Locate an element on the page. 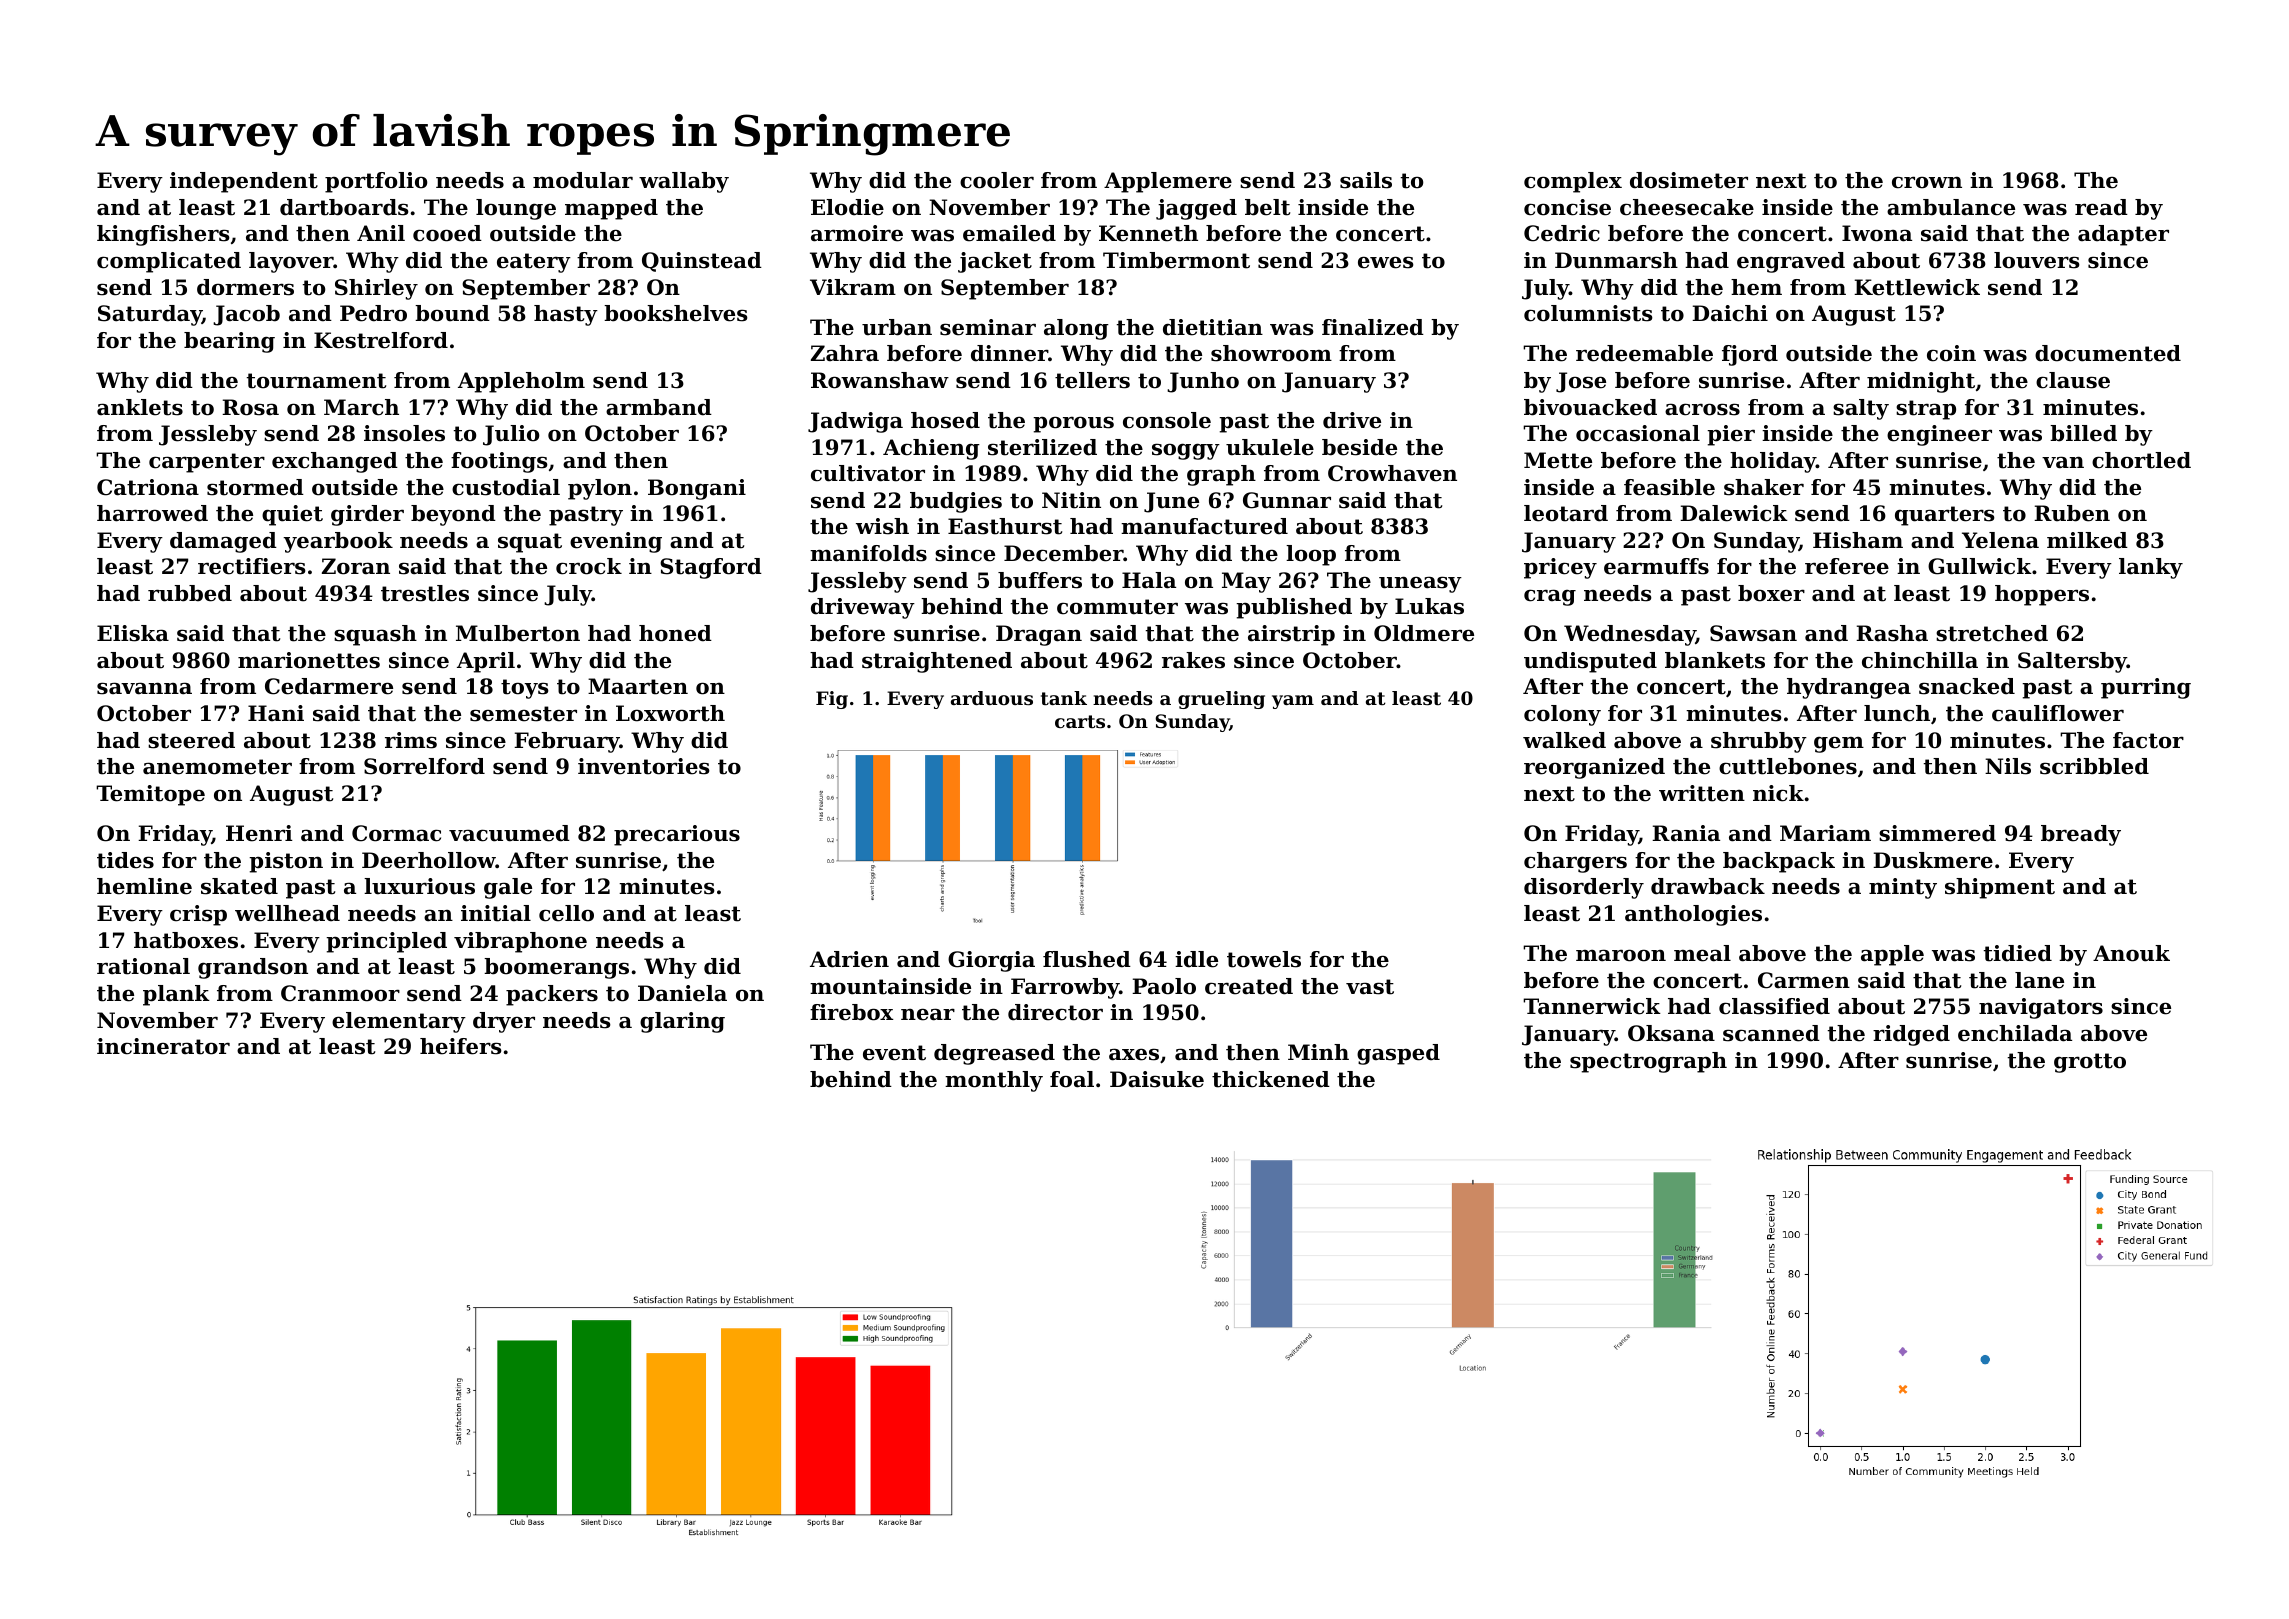  Carmen is located at coordinates (1804, 980).
